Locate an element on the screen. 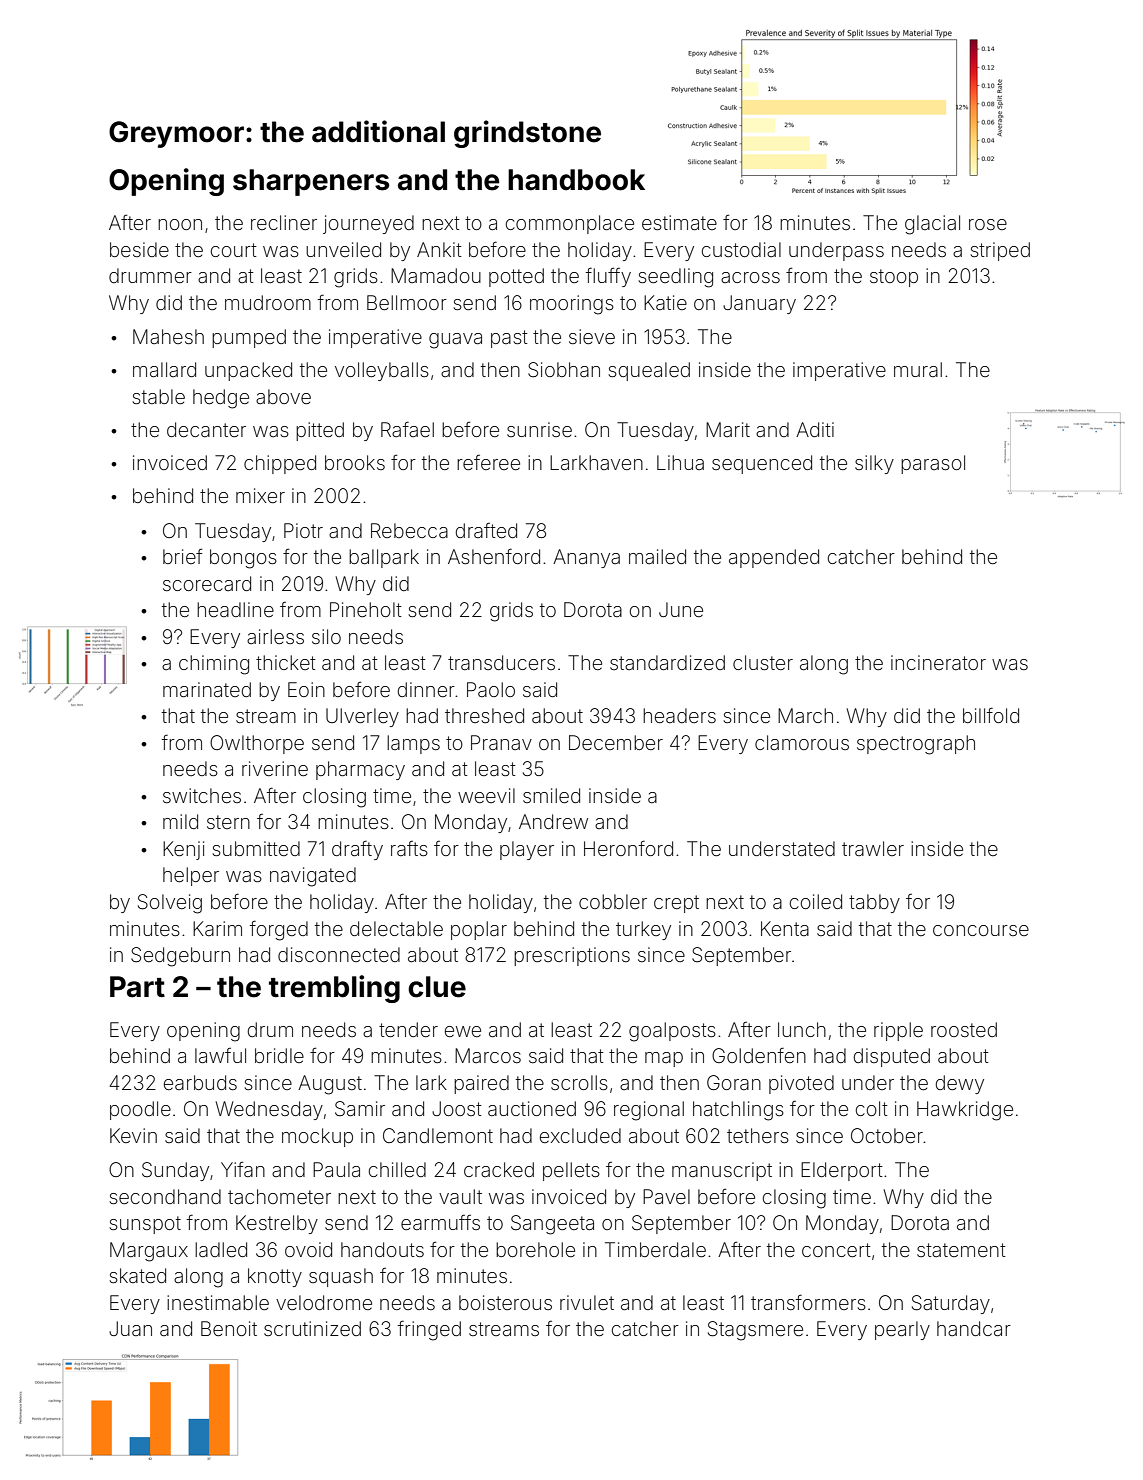 This screenshot has width=1143, height=1480. Juan is located at coordinates (130, 1328).
